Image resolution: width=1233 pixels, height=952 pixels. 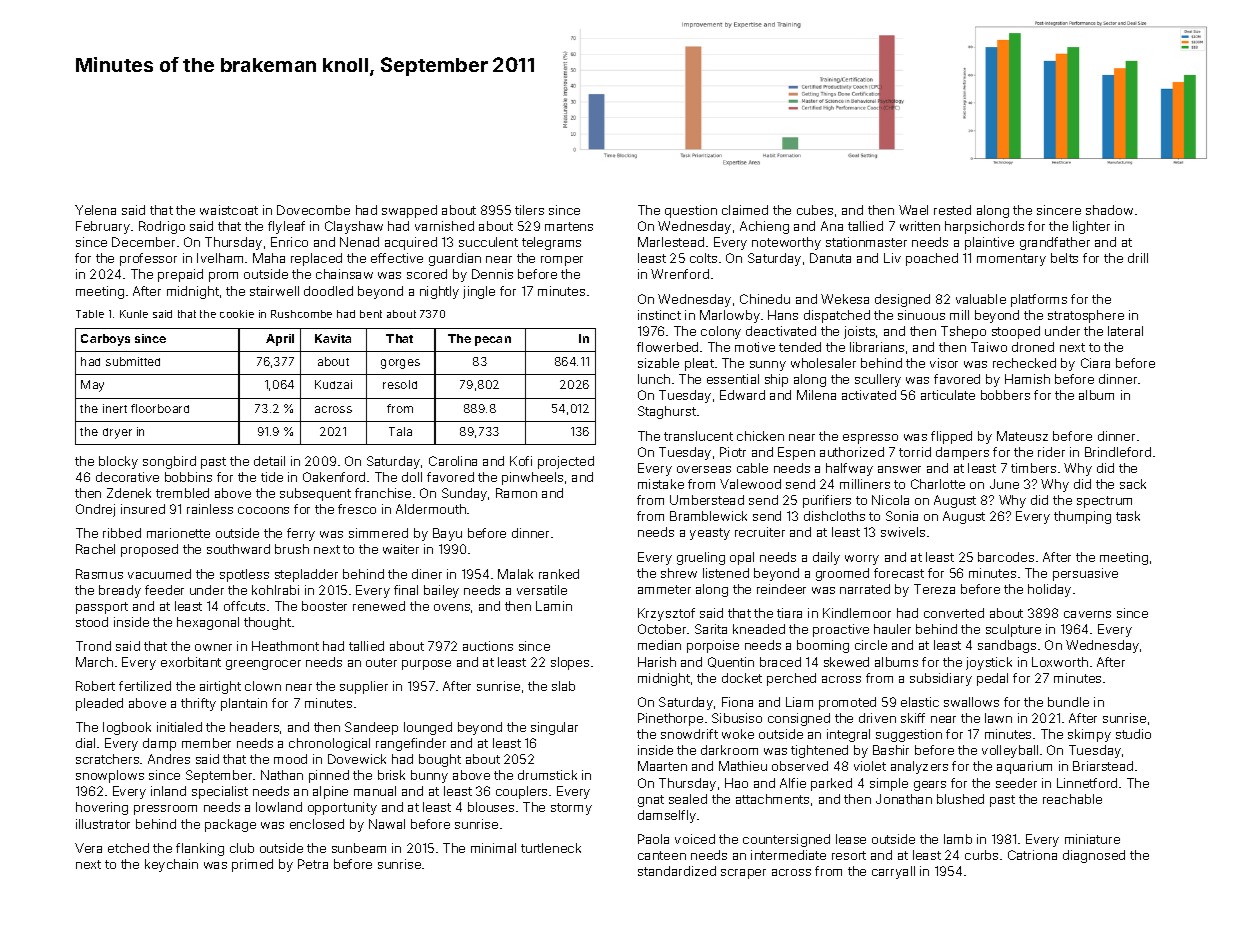 What do you see at coordinates (562, 261) in the screenshot?
I see `romper` at bounding box center [562, 261].
